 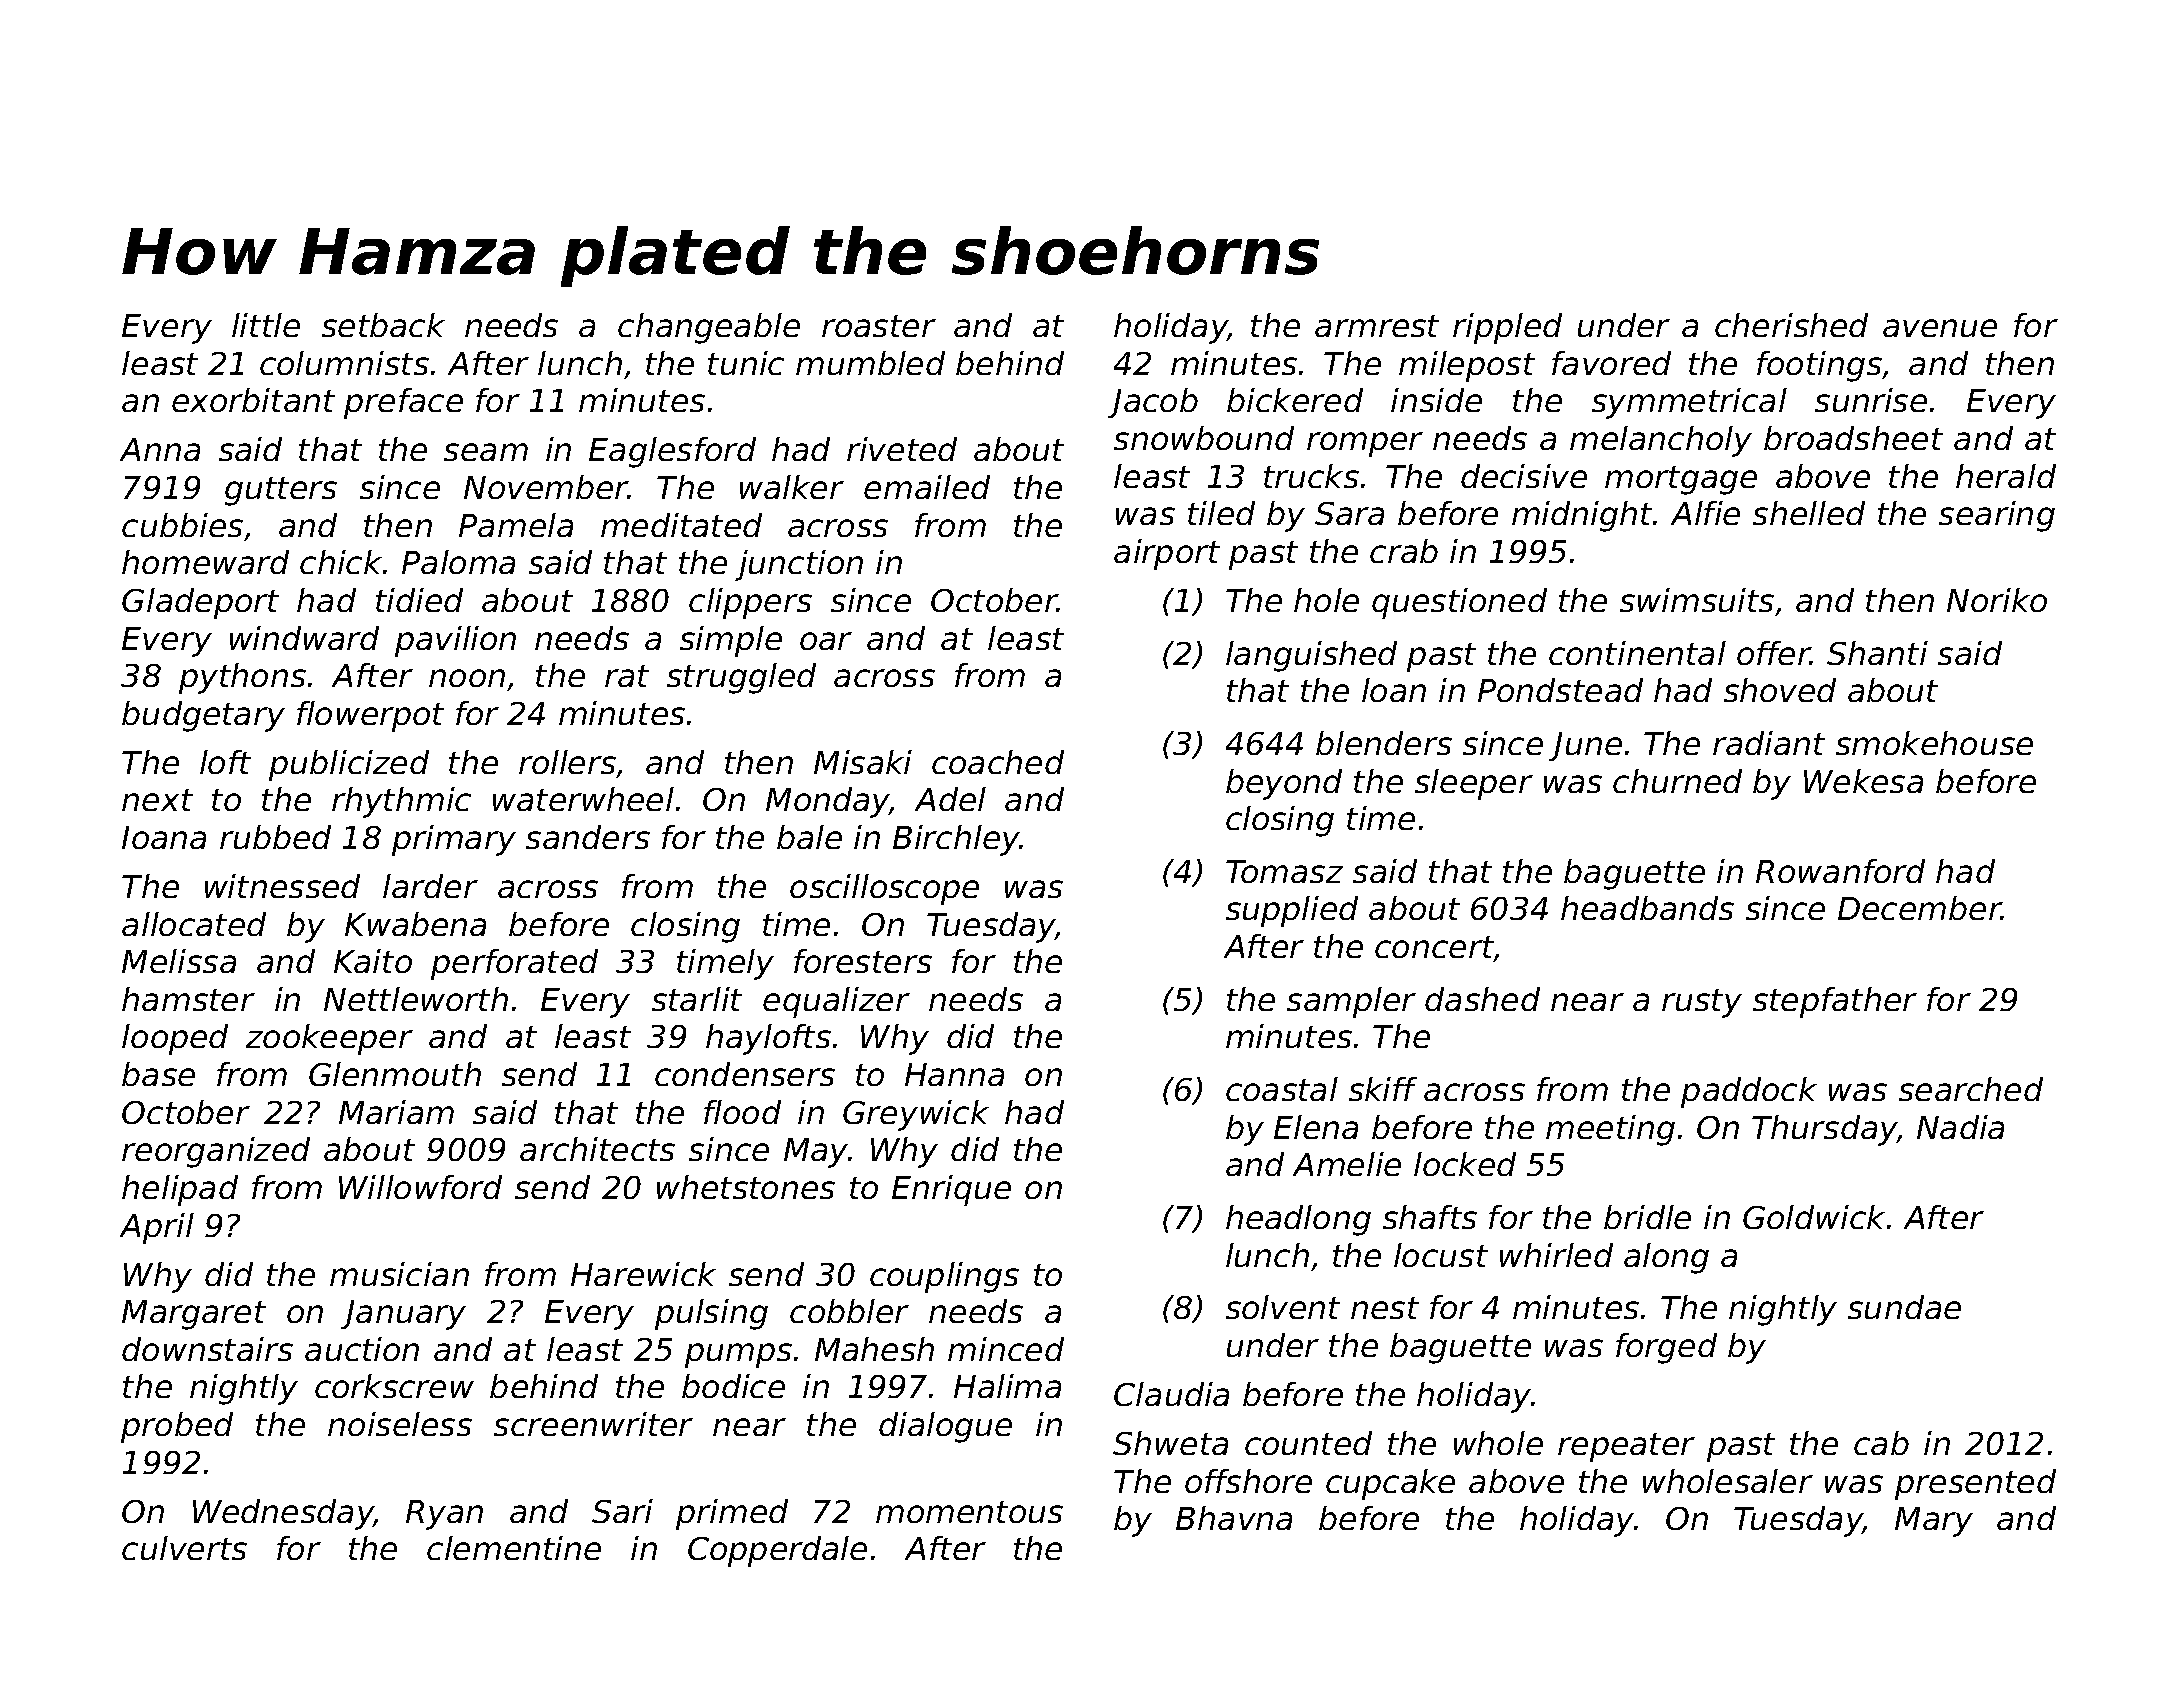 What do you see at coordinates (1940, 328) in the screenshot?
I see `avenue` at bounding box center [1940, 328].
